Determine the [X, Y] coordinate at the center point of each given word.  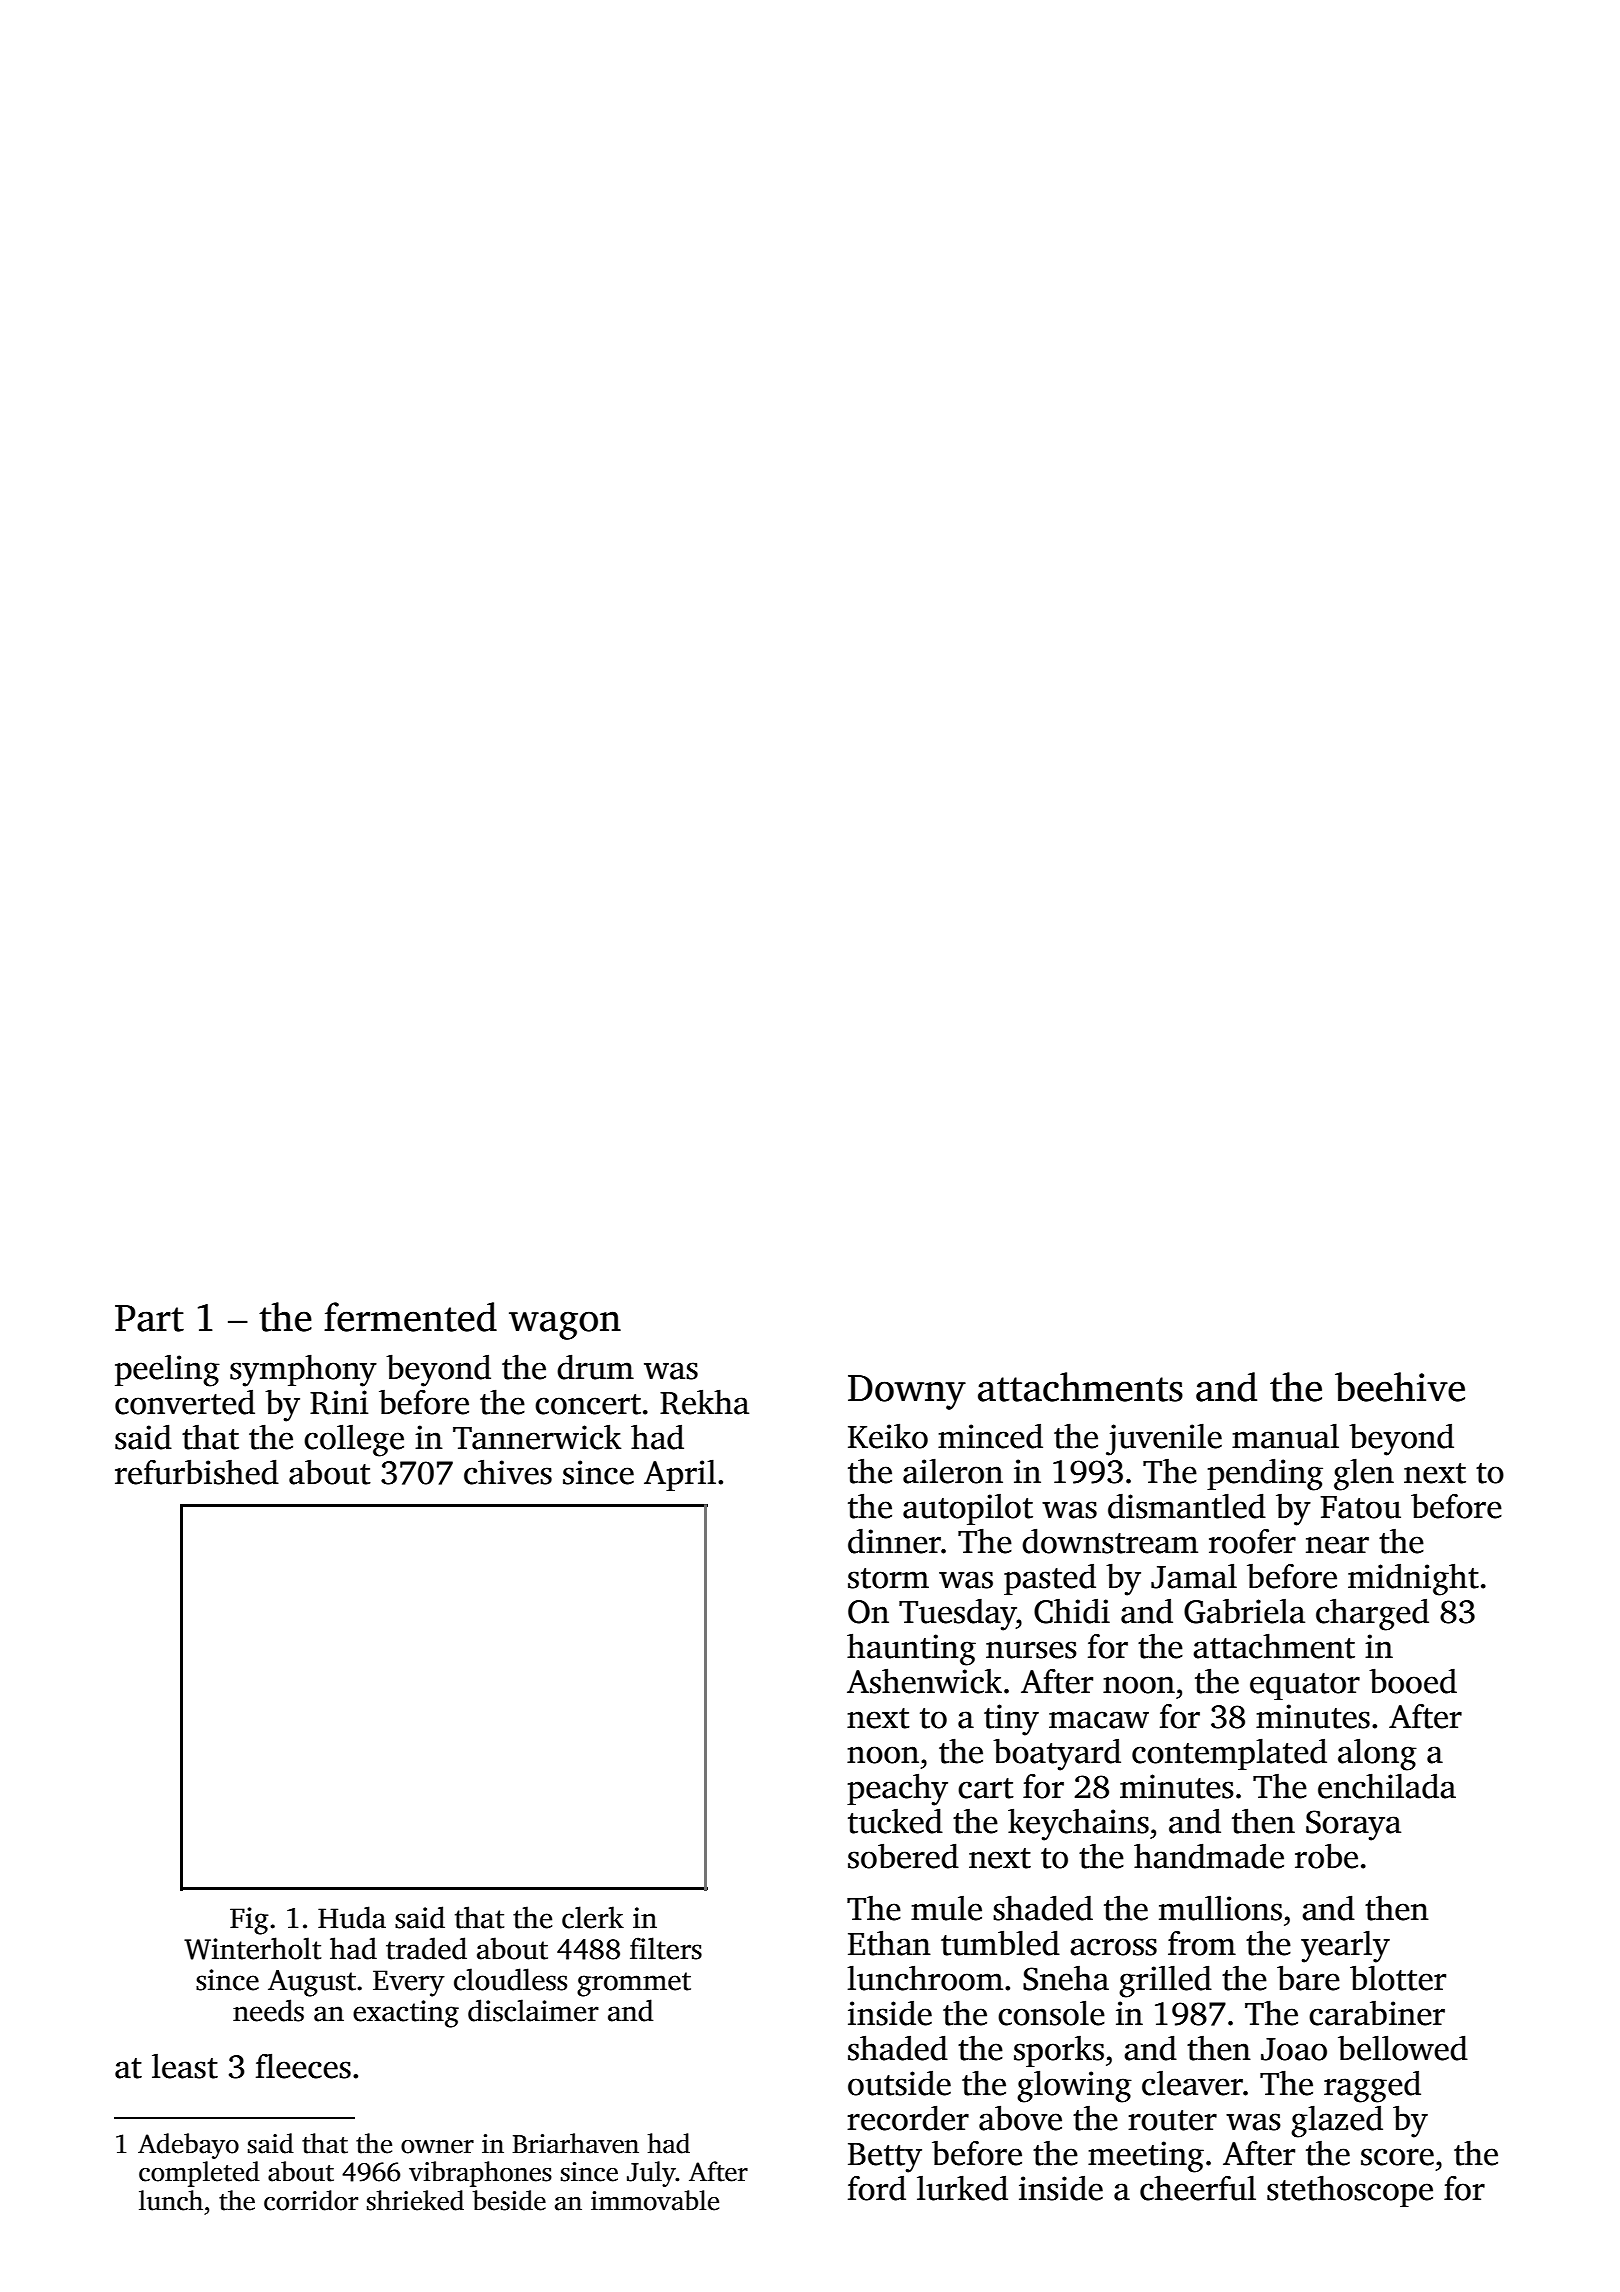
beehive [1400, 1387]
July [651, 2174]
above [1020, 2118]
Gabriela [1244, 1611]
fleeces [303, 2066]
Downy [907, 1392]
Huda [352, 1917]
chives [508, 1472]
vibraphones [480, 2174]
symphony [303, 1370]
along [1377, 1754]
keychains [1078, 1825]
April [680, 1475]
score [1397, 2157]
